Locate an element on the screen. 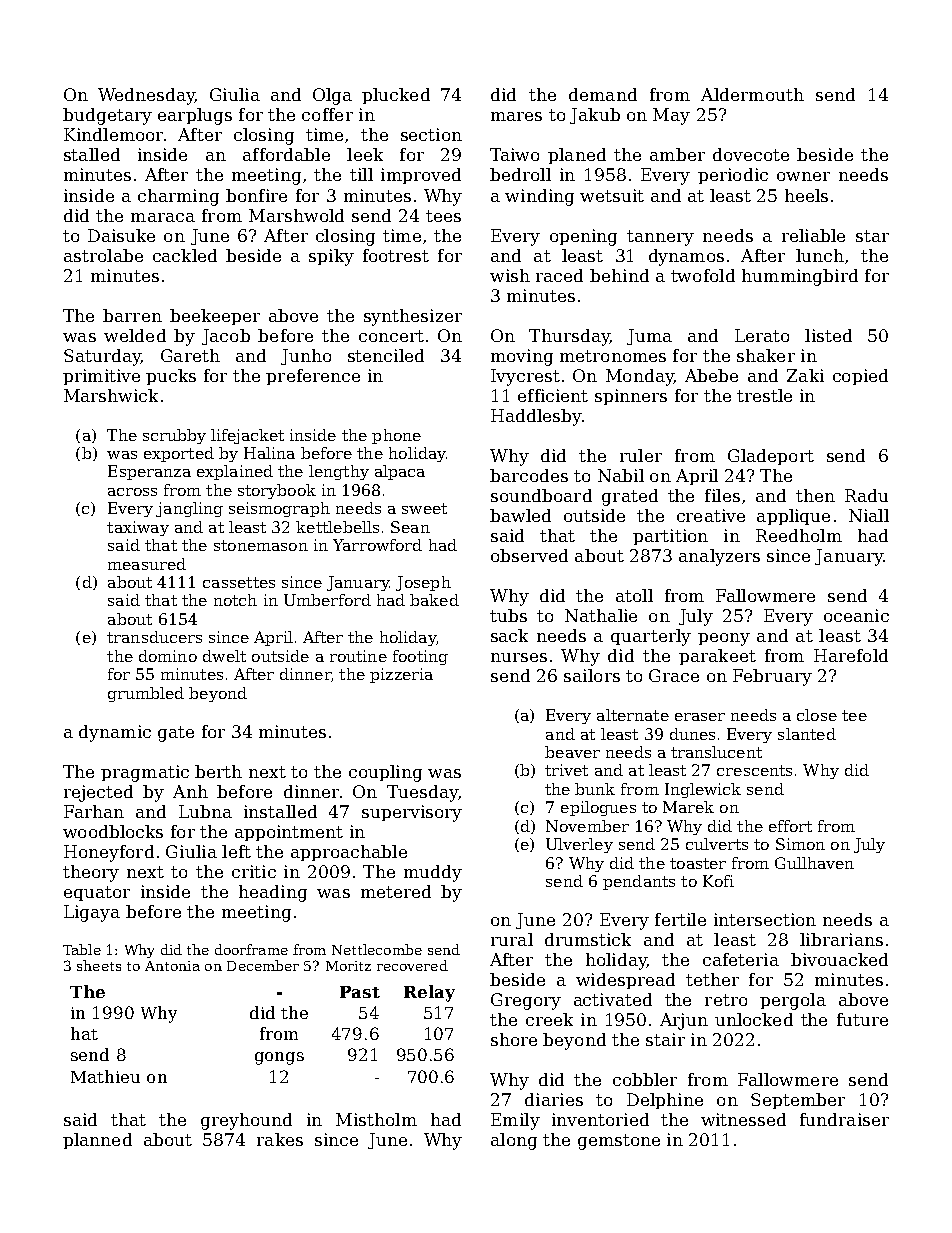 The width and height of the screenshot is (952, 1233). raced is located at coordinates (559, 275).
